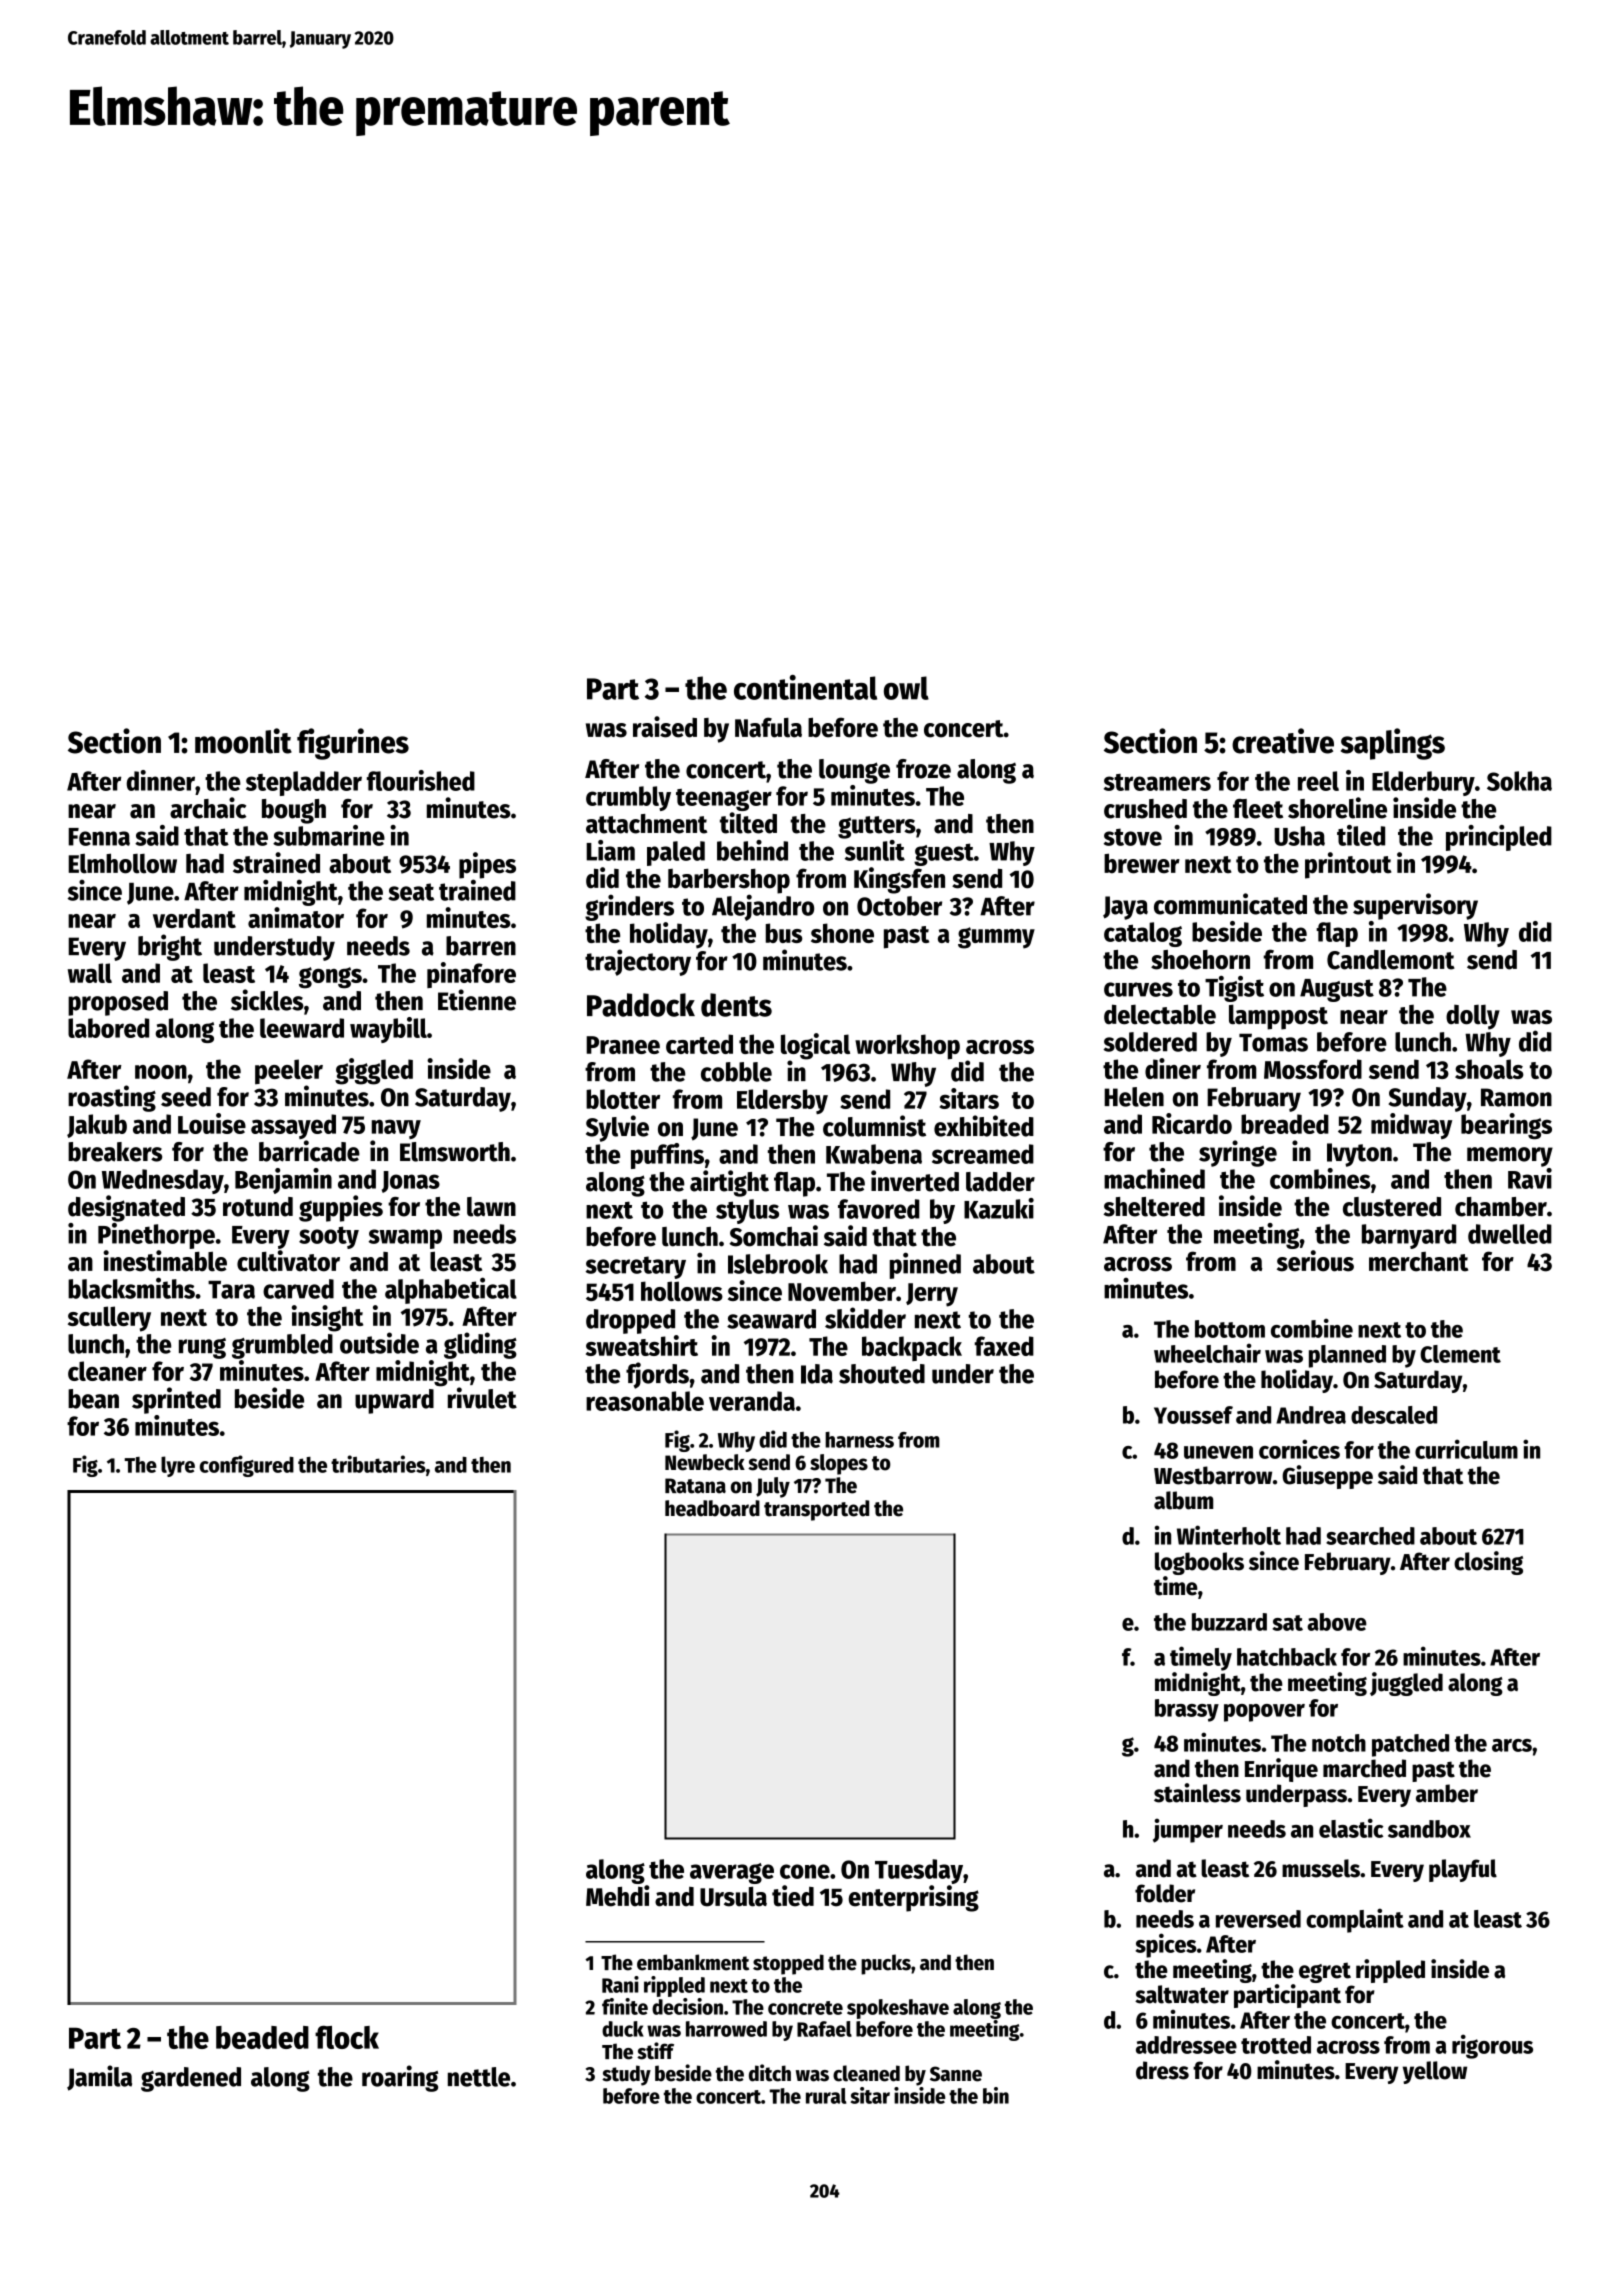  Describe the element at coordinates (165, 1261) in the image. I see `inestimable` at that location.
